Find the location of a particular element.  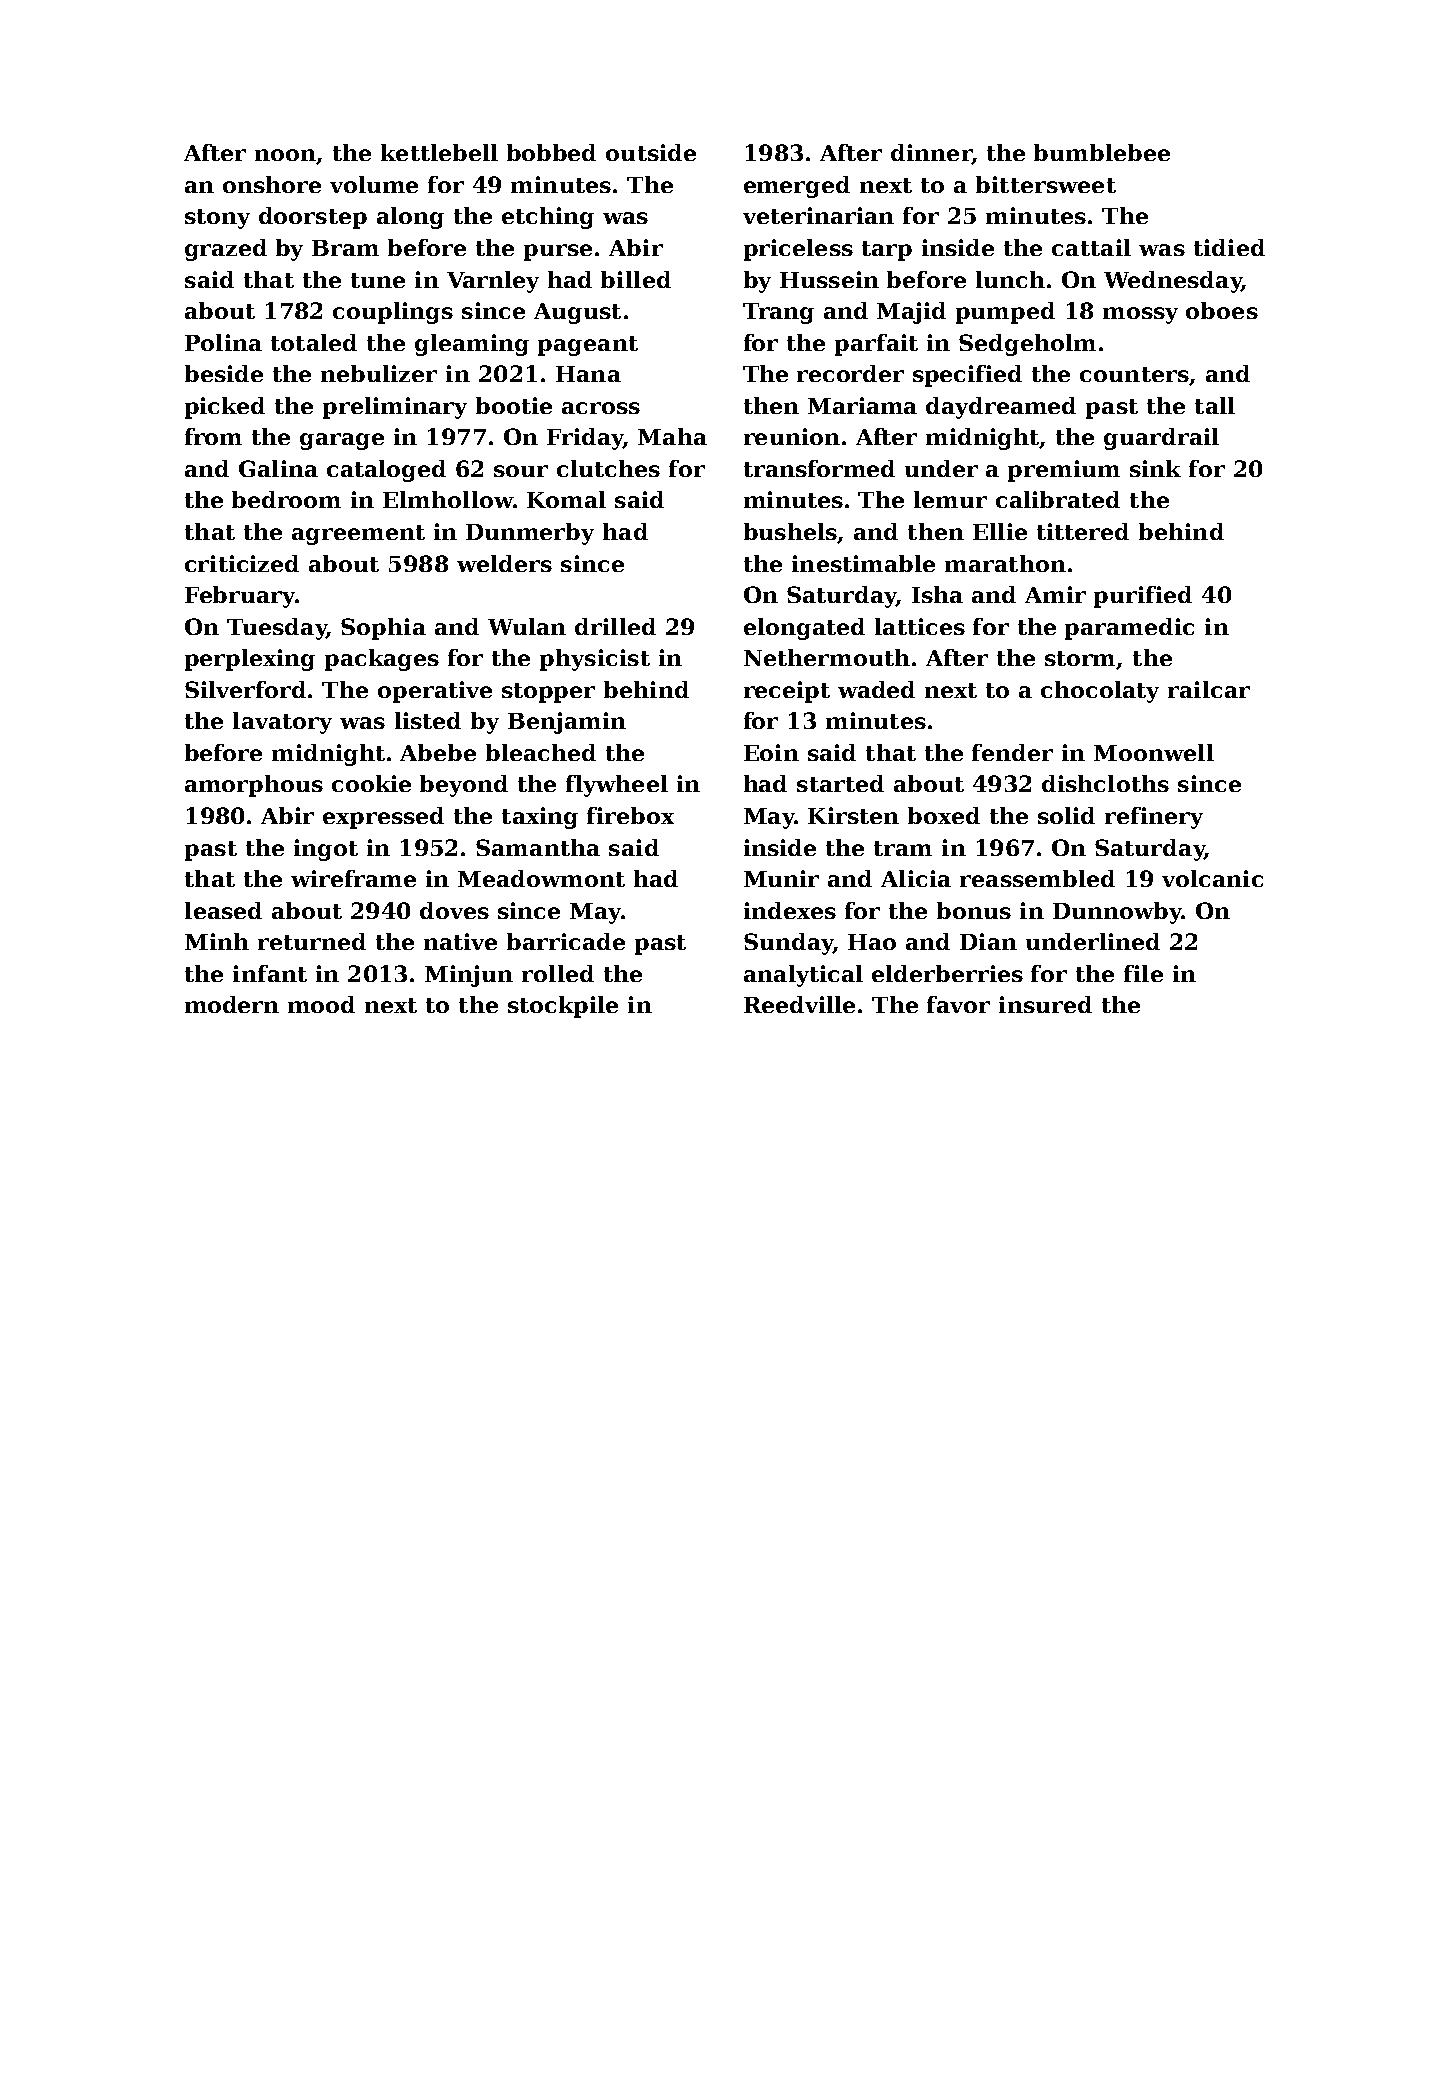

transformed is located at coordinates (819, 468).
